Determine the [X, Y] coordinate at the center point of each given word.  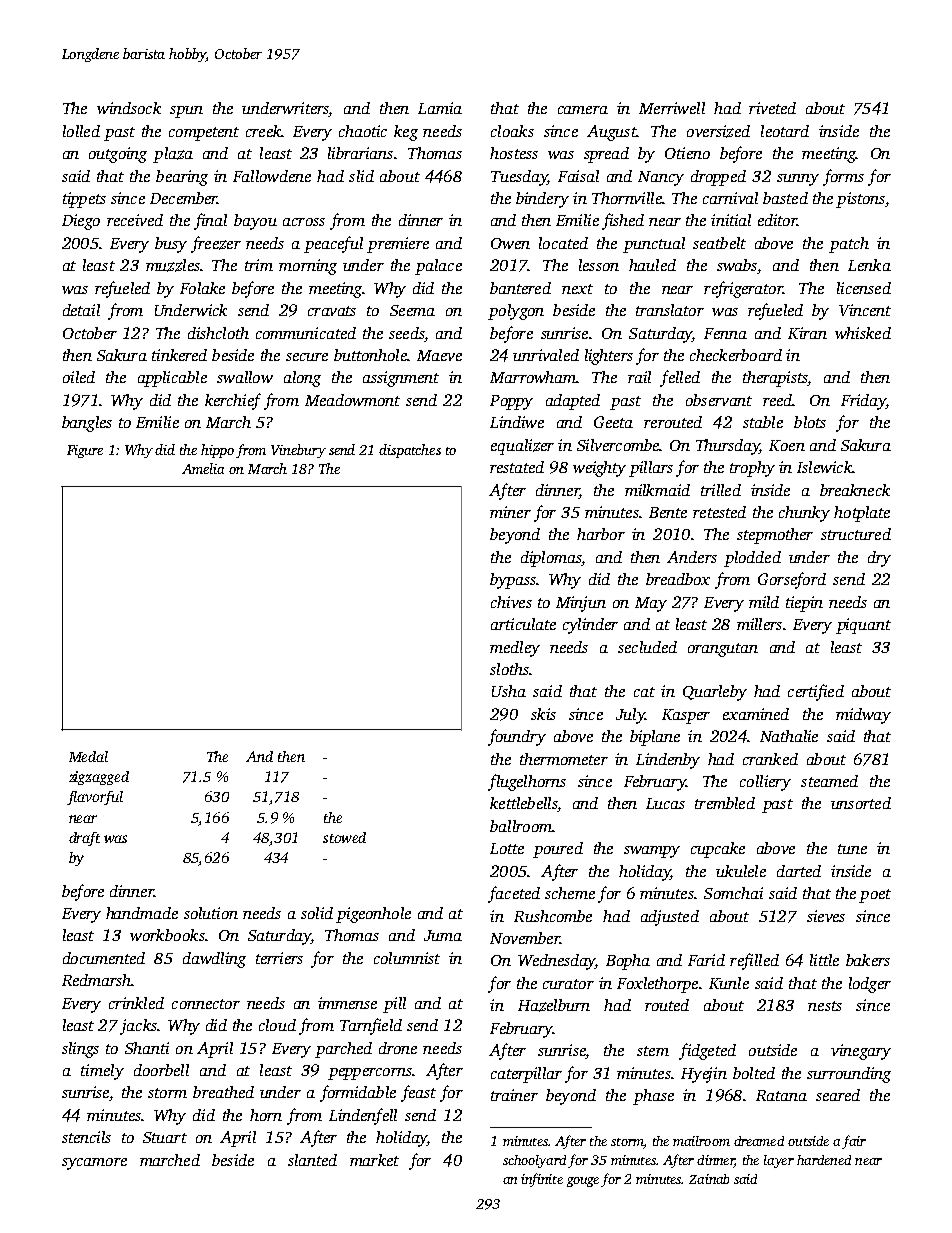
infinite [542, 1180]
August [611, 133]
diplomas [551, 559]
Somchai [733, 893]
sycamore [94, 1164]
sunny [798, 180]
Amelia [203, 468]
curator [568, 984]
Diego [81, 222]
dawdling [214, 960]
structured [856, 534]
